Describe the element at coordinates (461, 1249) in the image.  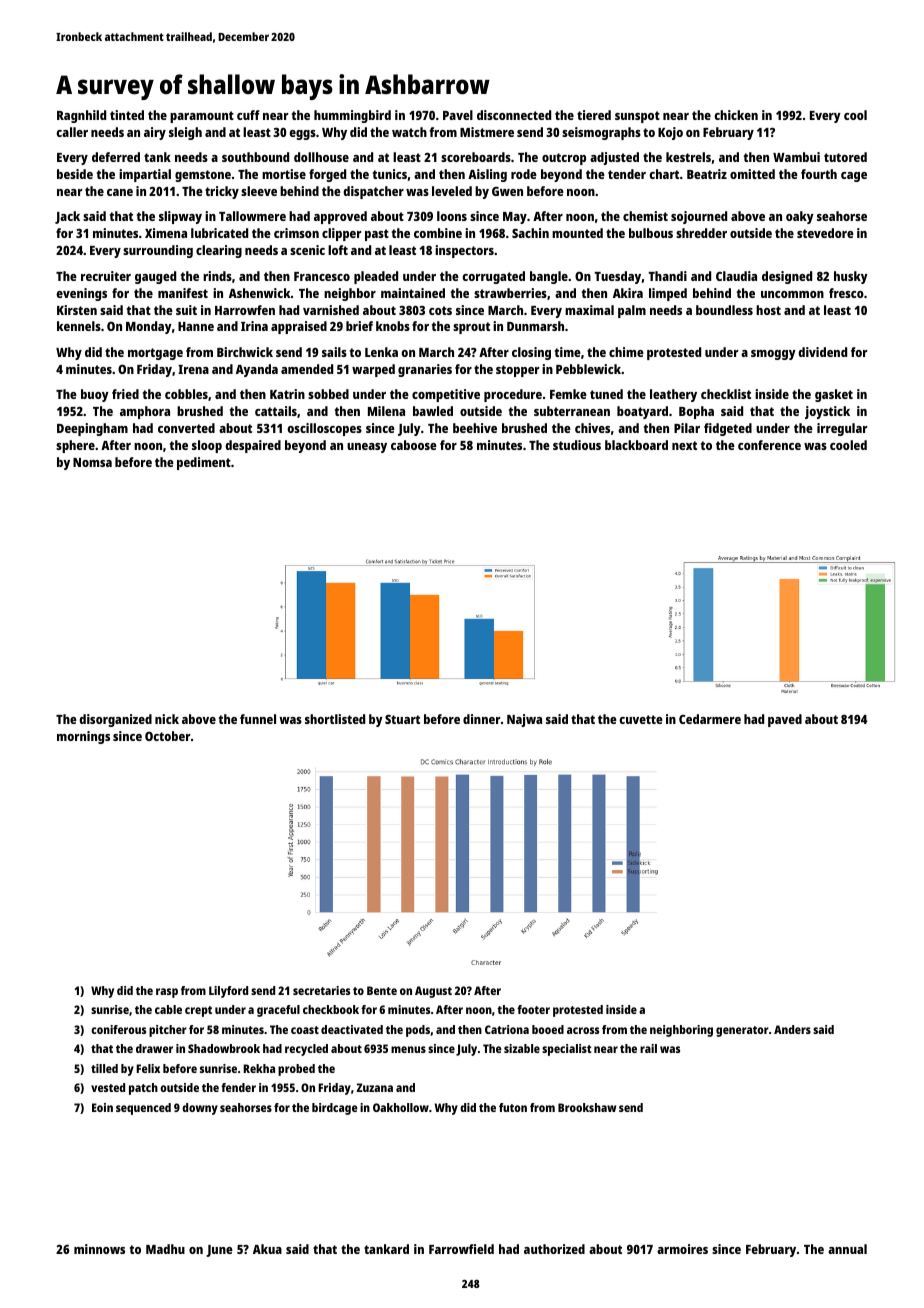
I see `Farrowfield` at that location.
